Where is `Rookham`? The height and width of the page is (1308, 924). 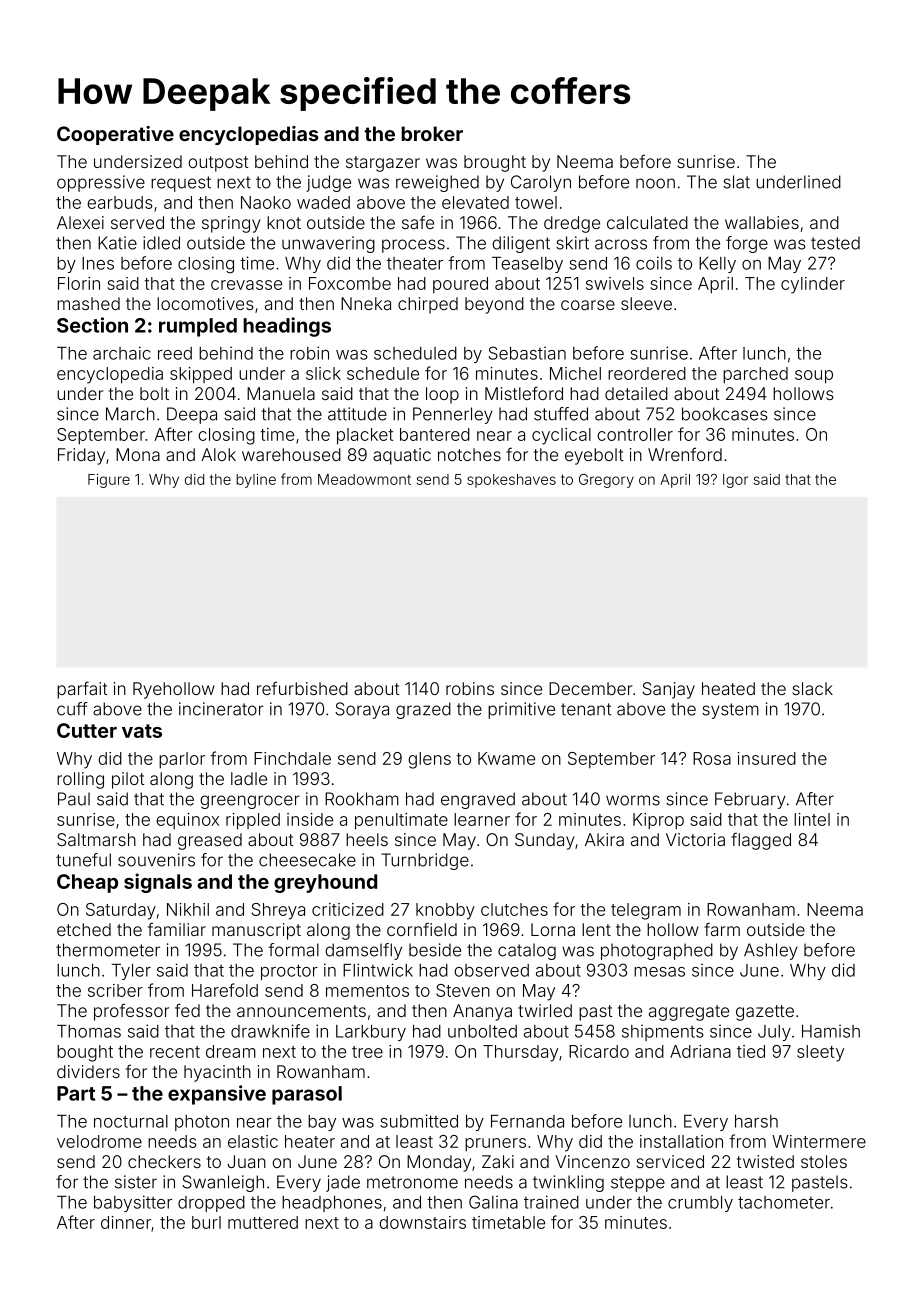
Rookham is located at coordinates (362, 799).
